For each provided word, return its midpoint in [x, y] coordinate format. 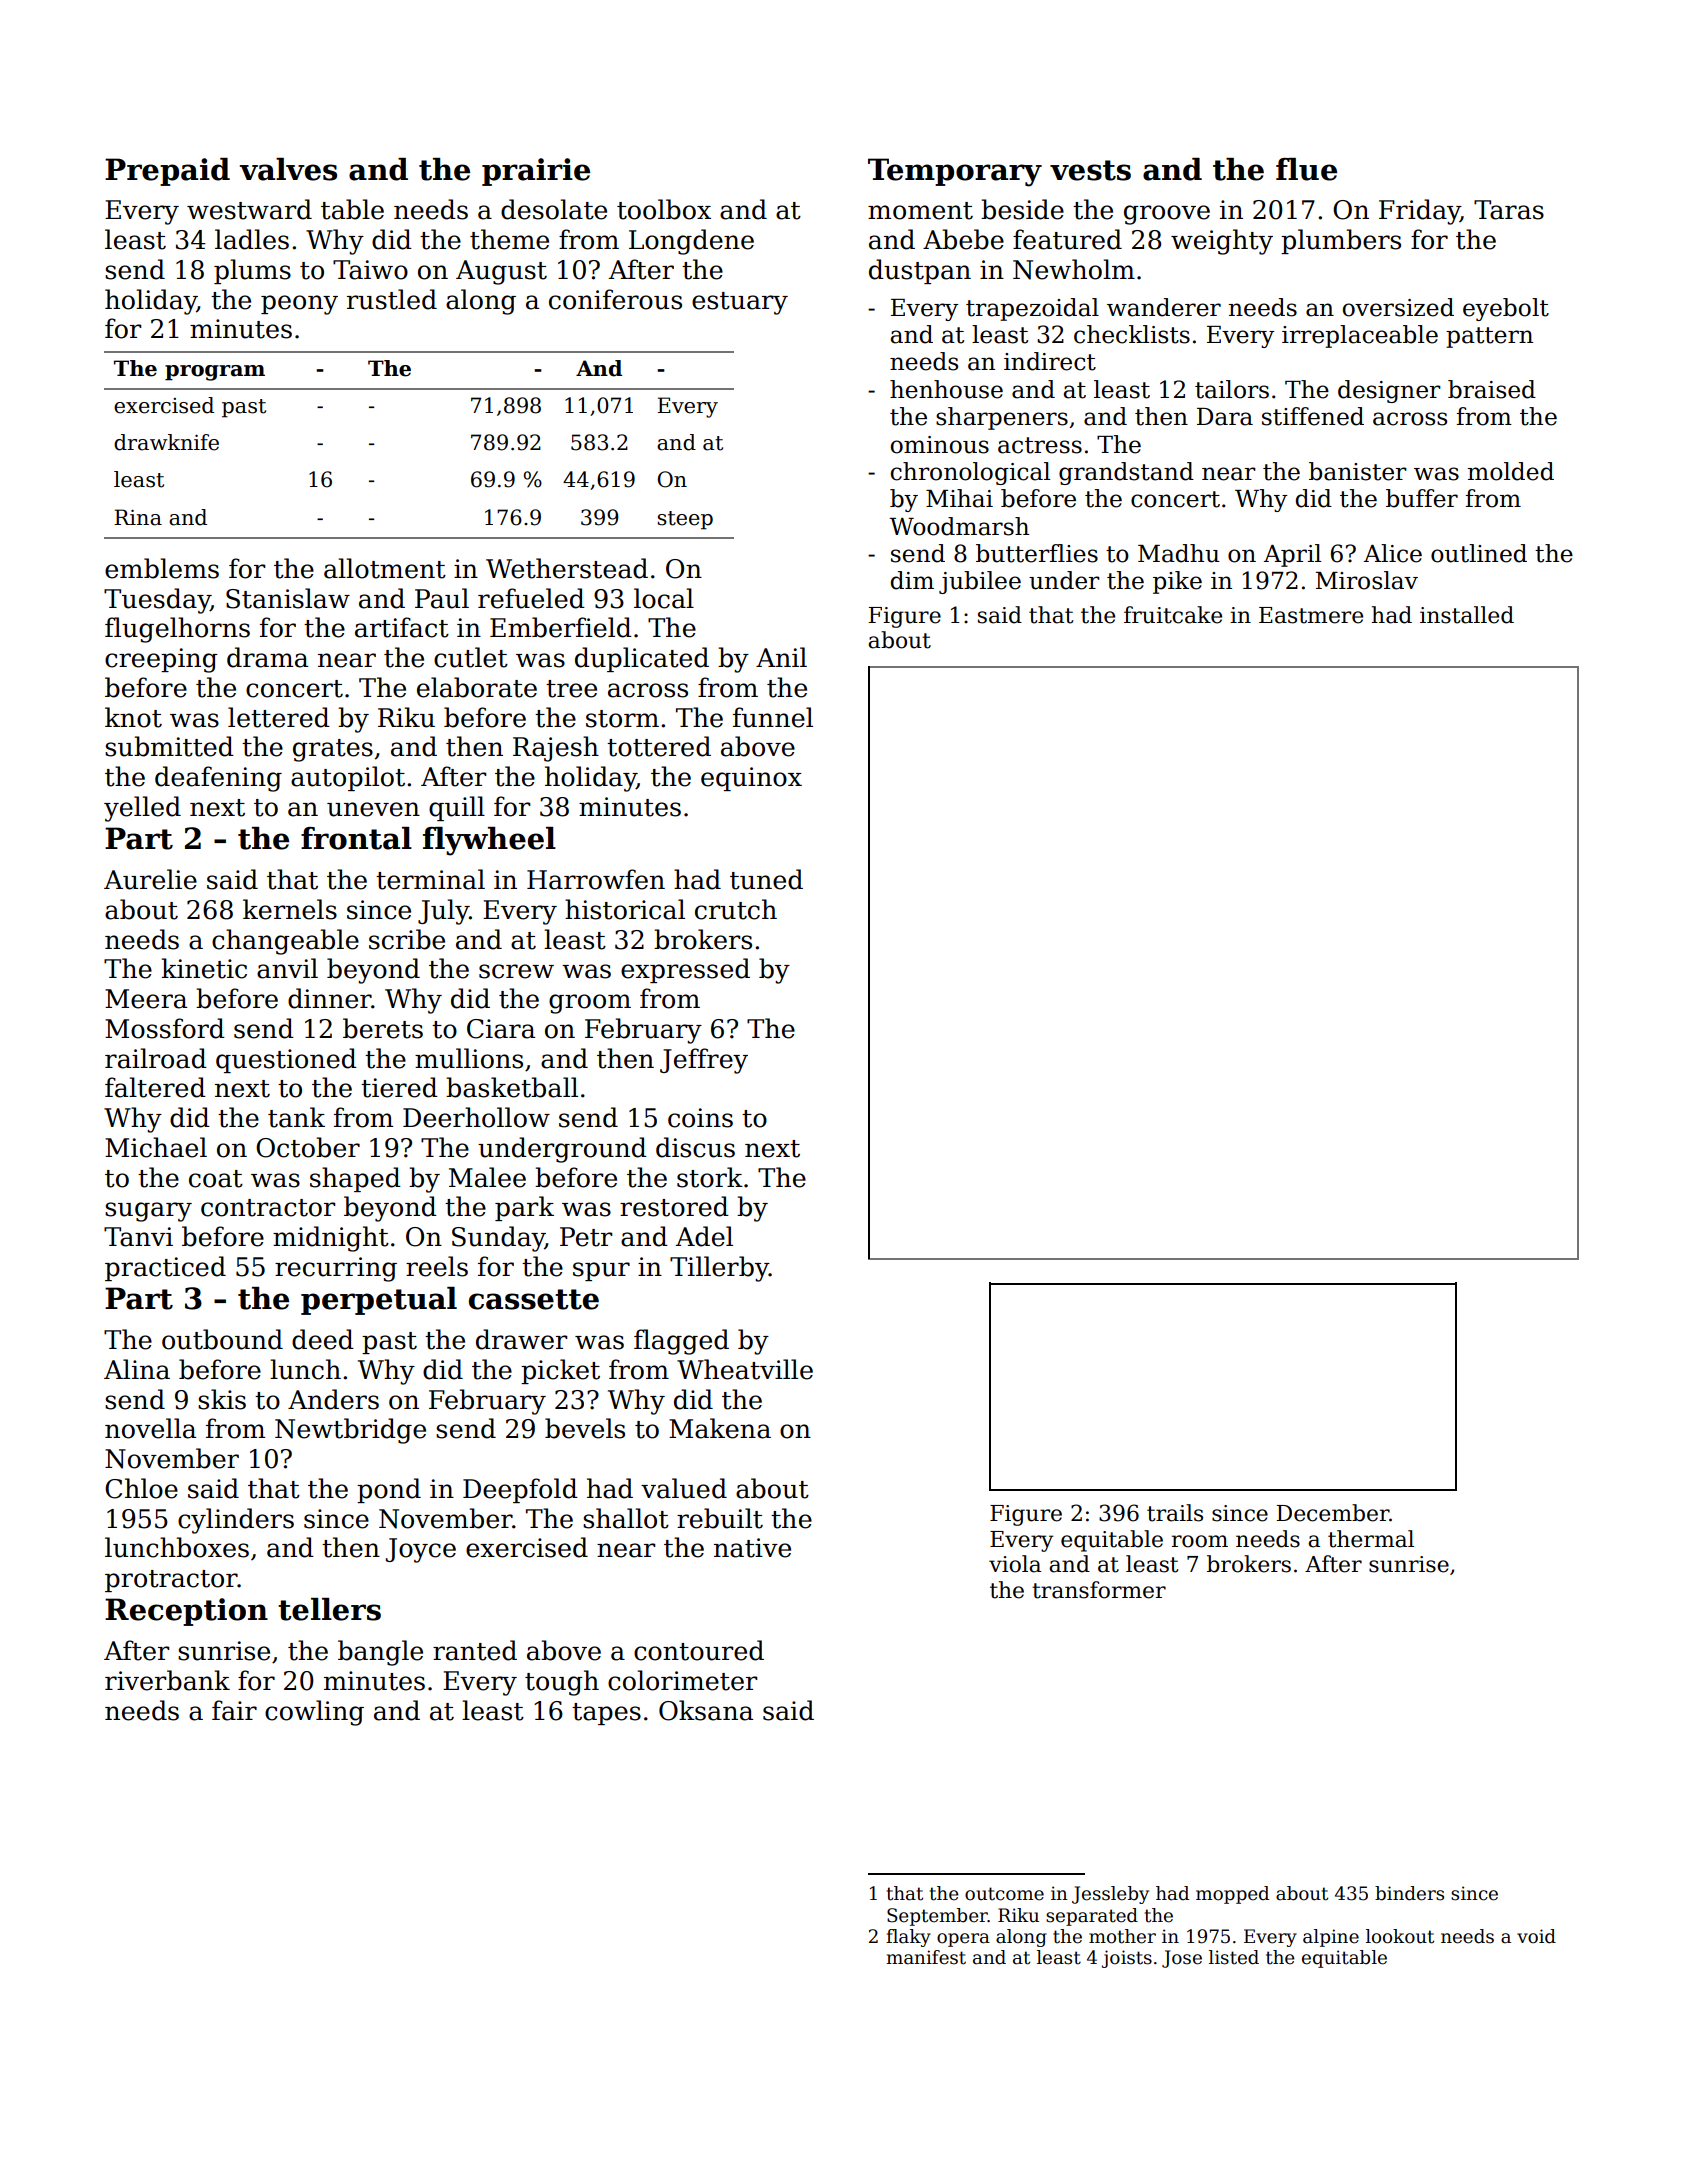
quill [457, 808]
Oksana [706, 1710]
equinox [751, 779]
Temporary [955, 172]
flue [1306, 169]
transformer [1099, 1590]
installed [1467, 615]
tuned [766, 879]
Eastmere [1311, 615]
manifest [926, 1957]
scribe [407, 939]
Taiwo [370, 270]
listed [1234, 1957]
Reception [186, 1612]
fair [234, 1710]
